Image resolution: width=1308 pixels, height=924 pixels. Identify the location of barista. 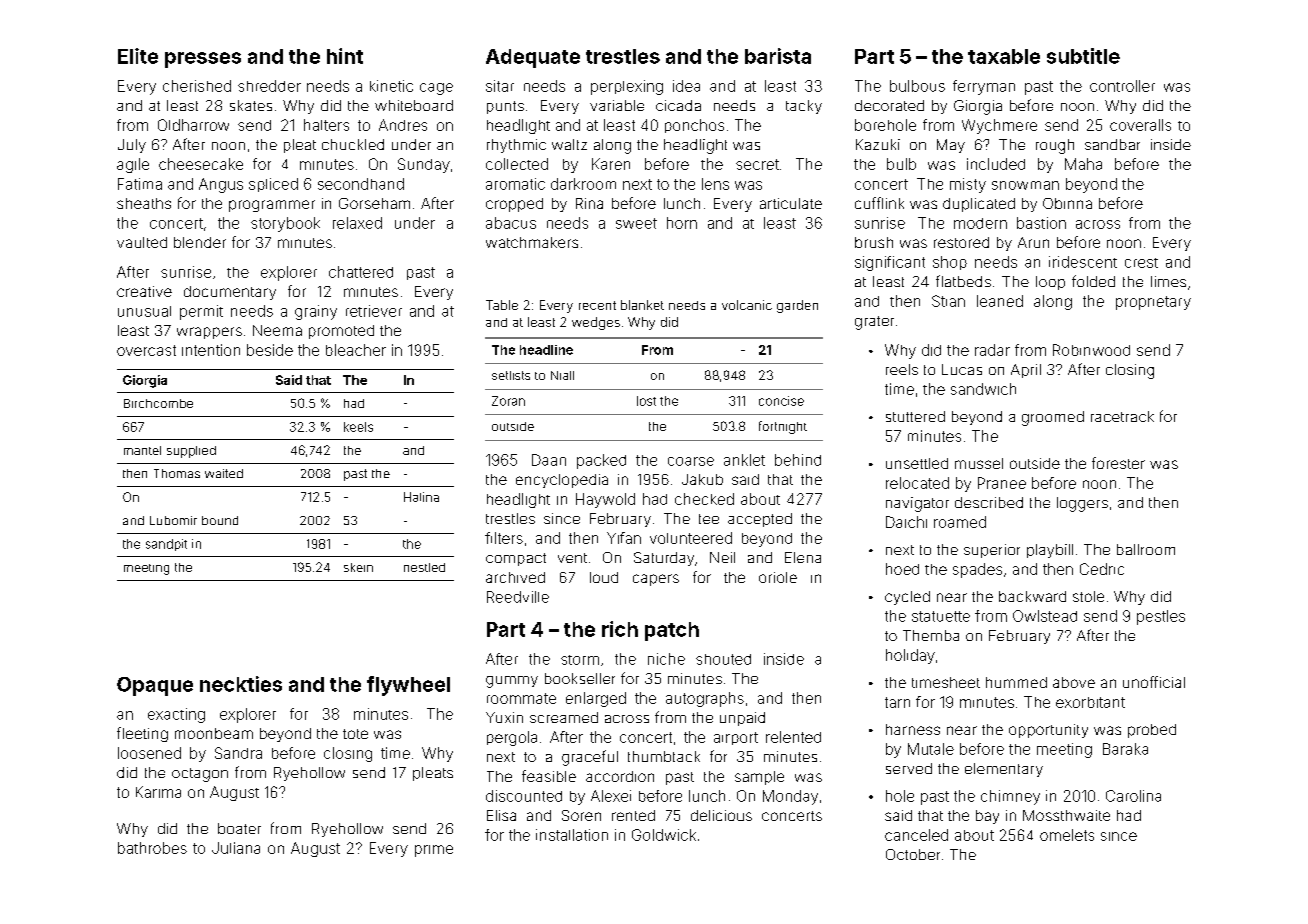
(778, 56).
